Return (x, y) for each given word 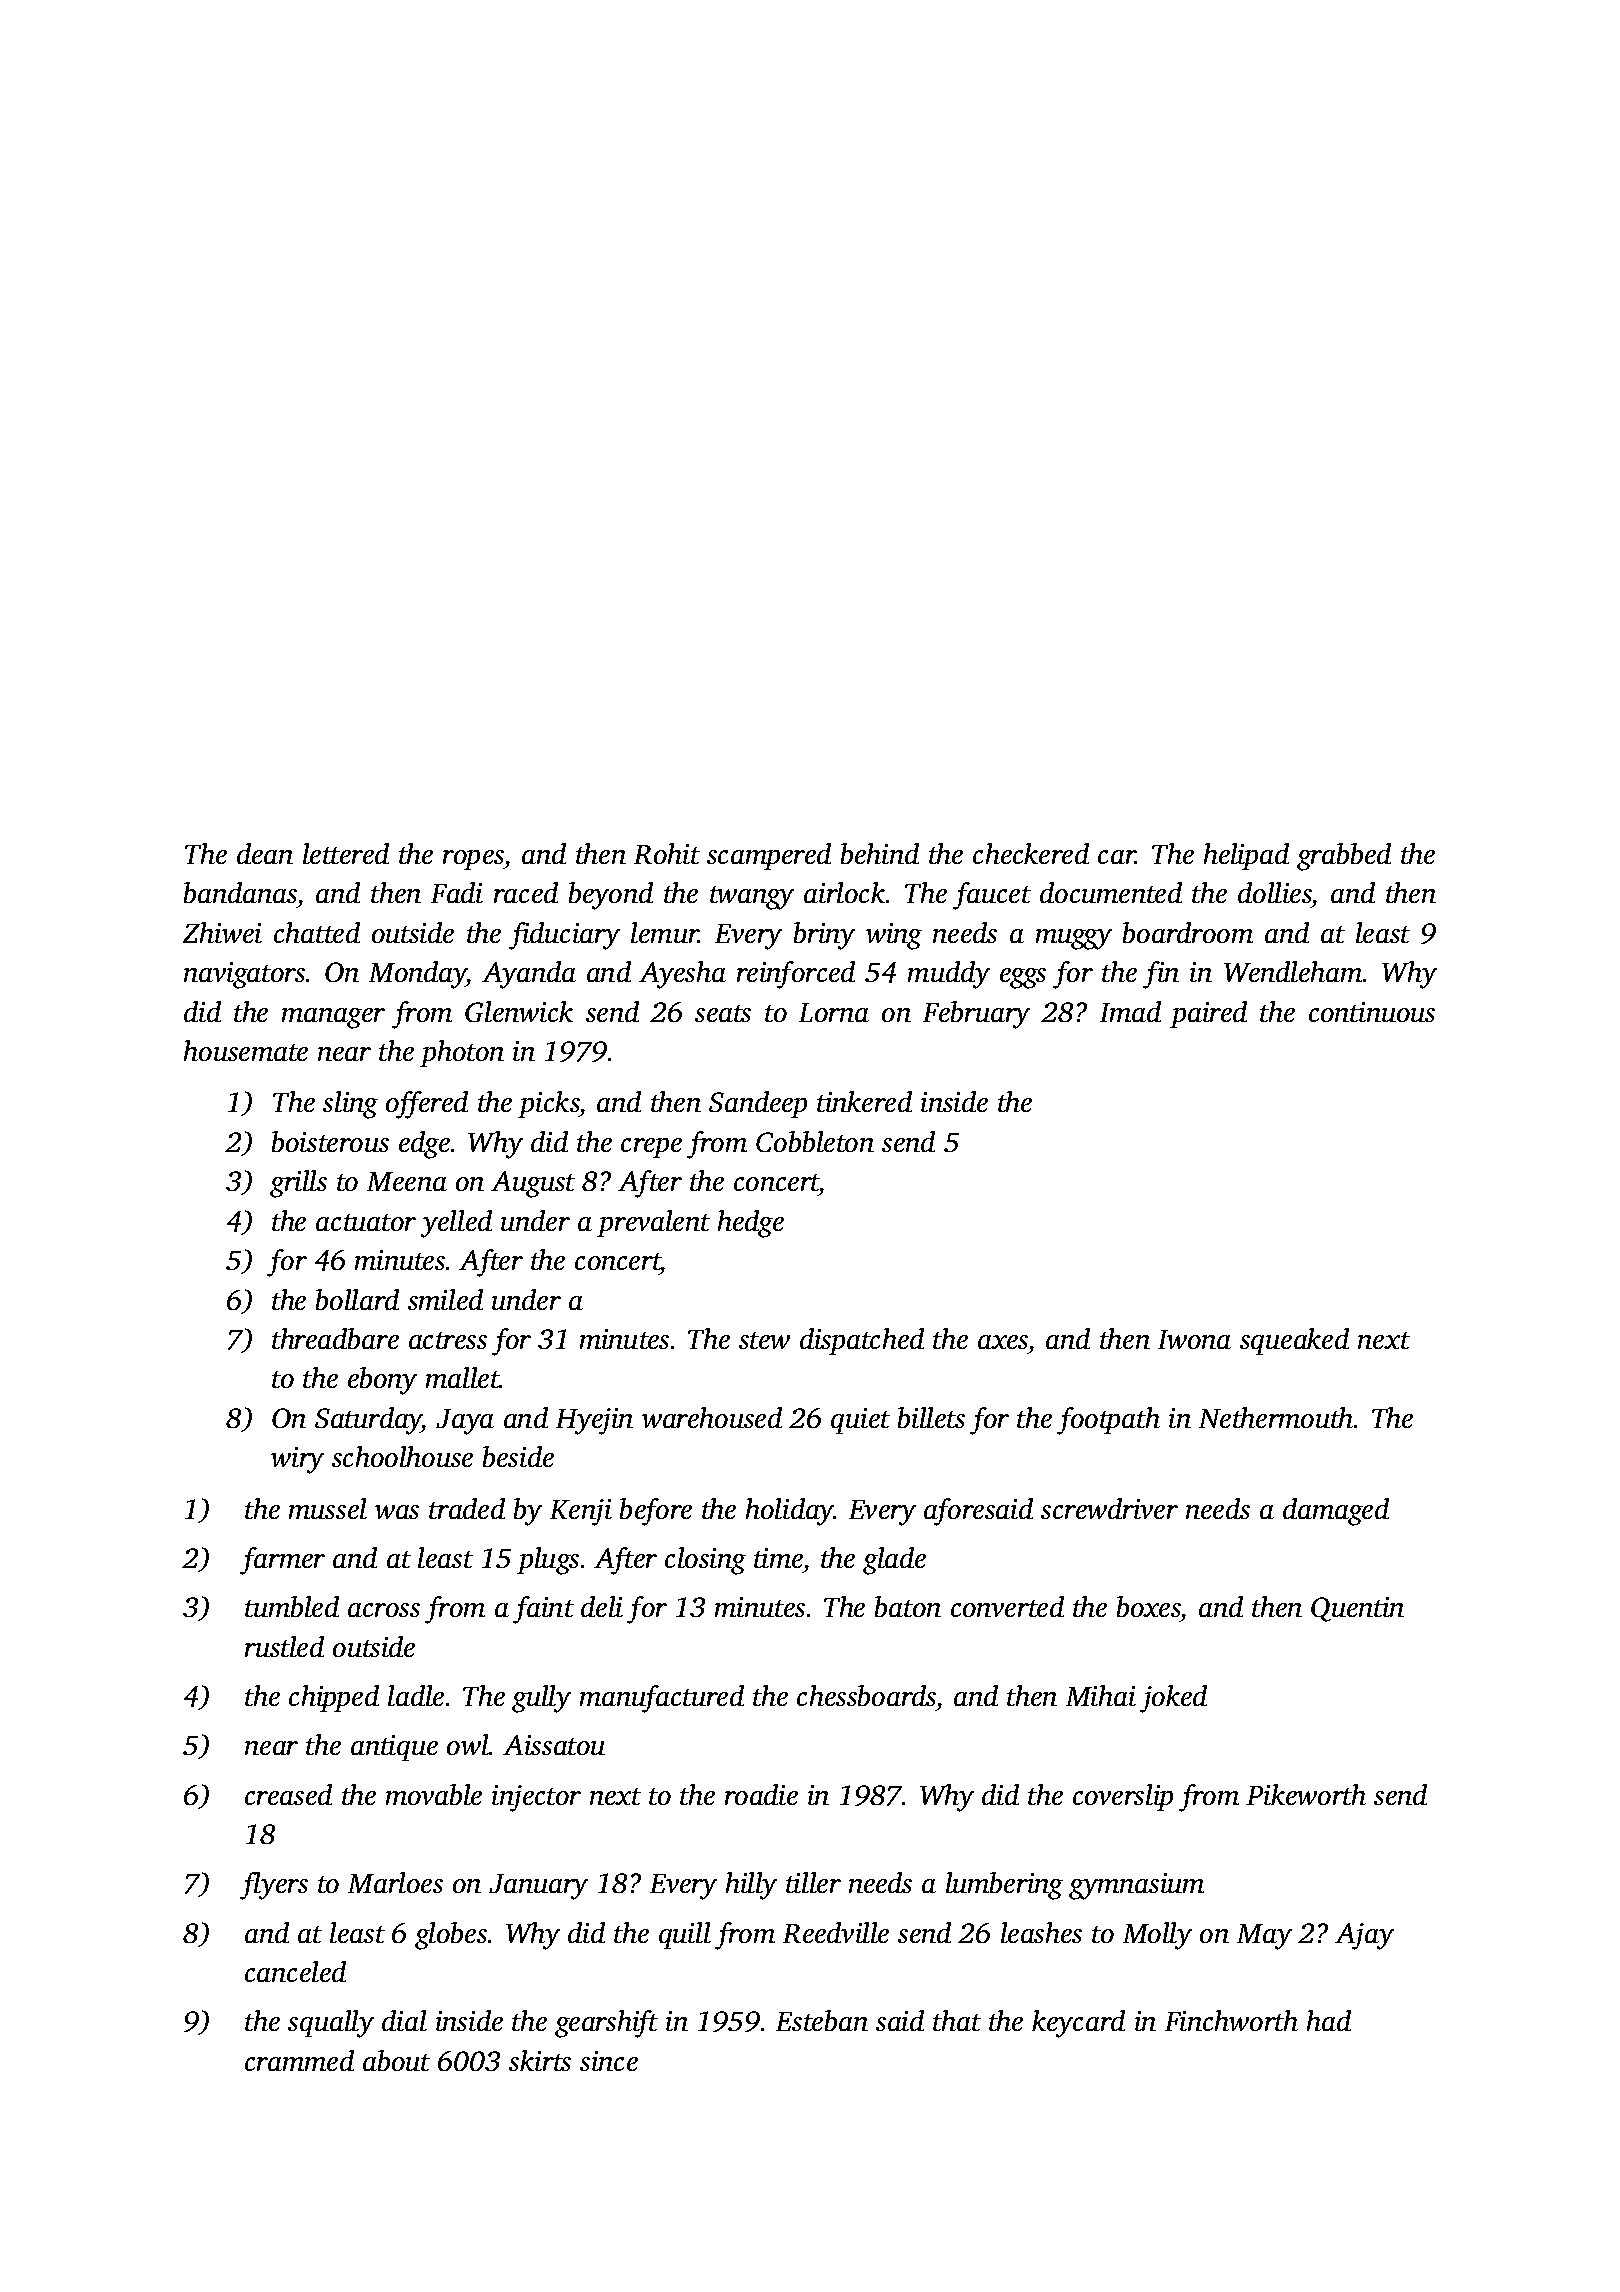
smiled (445, 1299)
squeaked (1294, 1341)
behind (880, 853)
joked (1173, 1699)
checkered (1031, 853)
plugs (548, 1561)
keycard (1078, 2024)
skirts (540, 2060)
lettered (346, 853)
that (957, 2020)
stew (764, 1340)
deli (602, 1606)
